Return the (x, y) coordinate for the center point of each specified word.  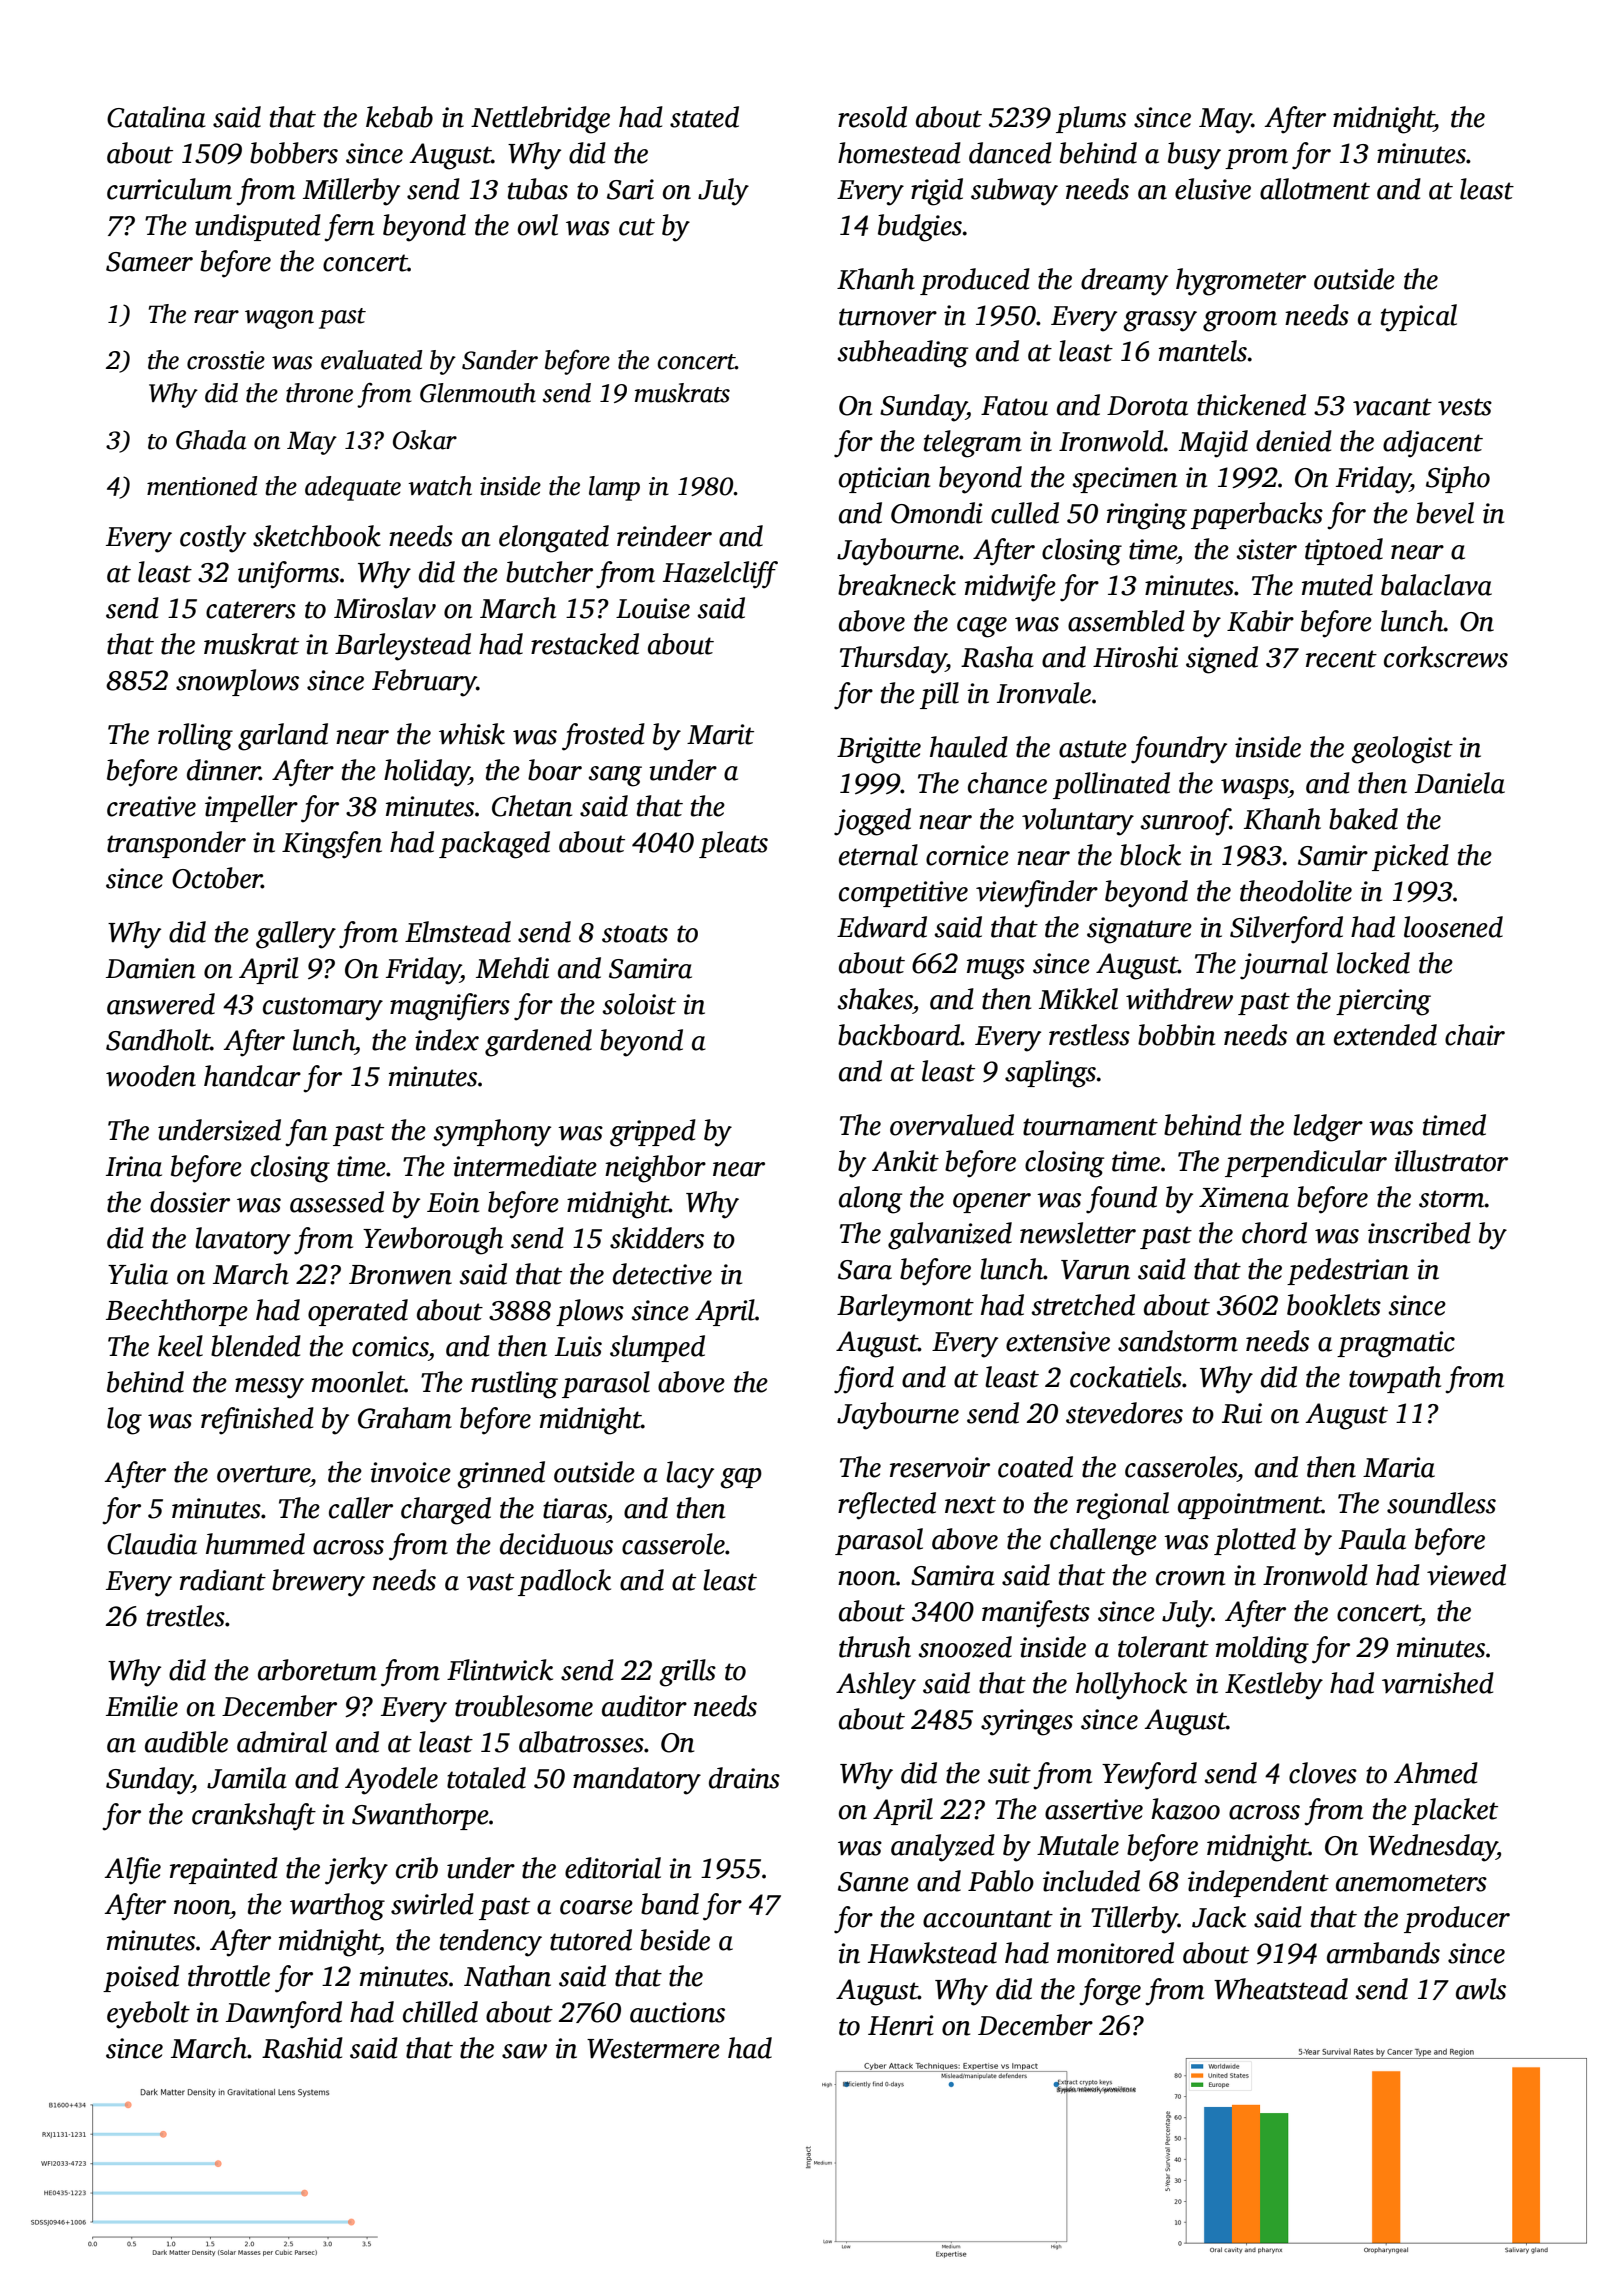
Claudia (152, 1544)
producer (1457, 1919)
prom (1256, 159)
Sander (500, 360)
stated (704, 117)
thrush (875, 1647)
